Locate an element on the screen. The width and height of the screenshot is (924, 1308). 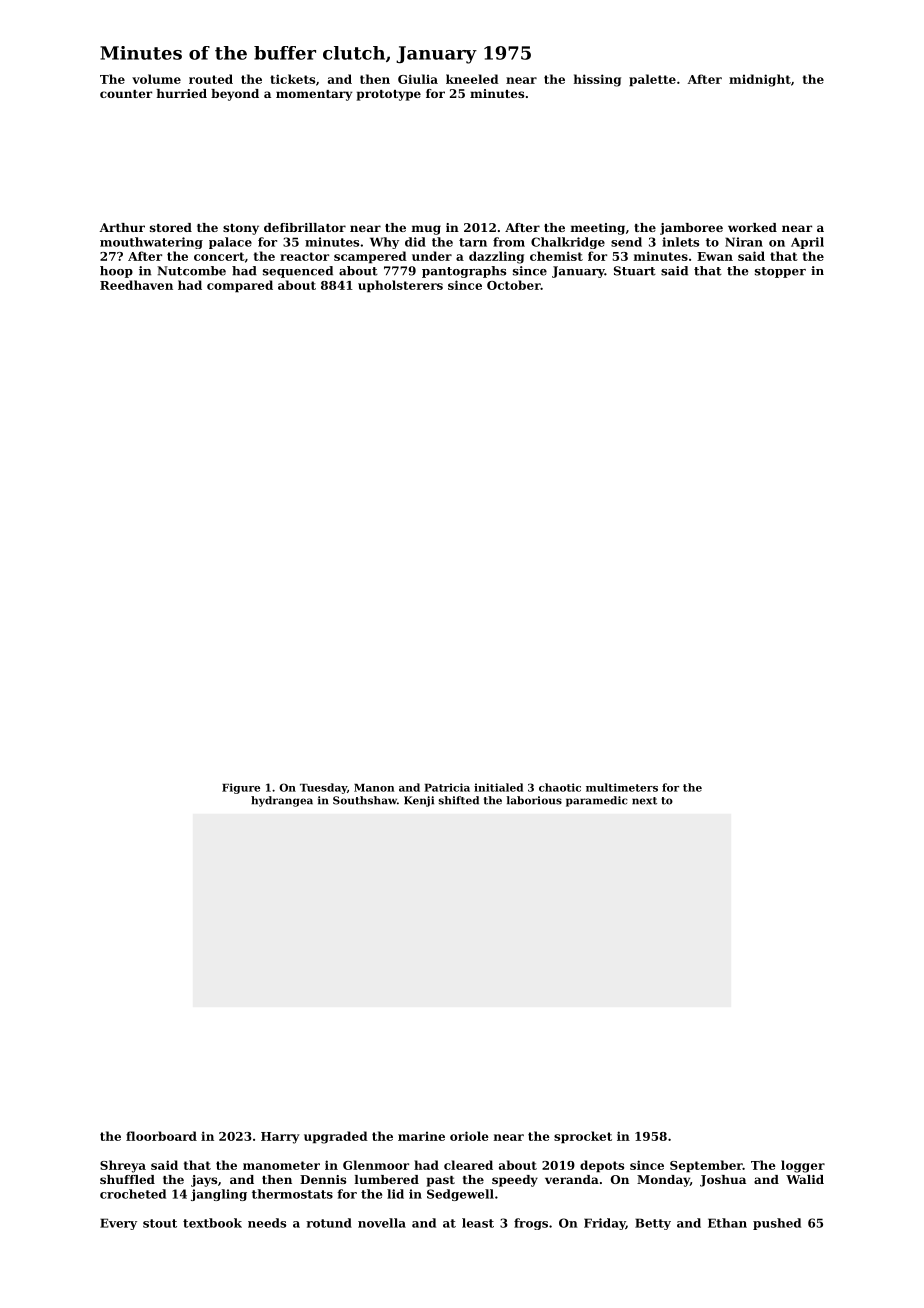
palette is located at coordinates (652, 80).
